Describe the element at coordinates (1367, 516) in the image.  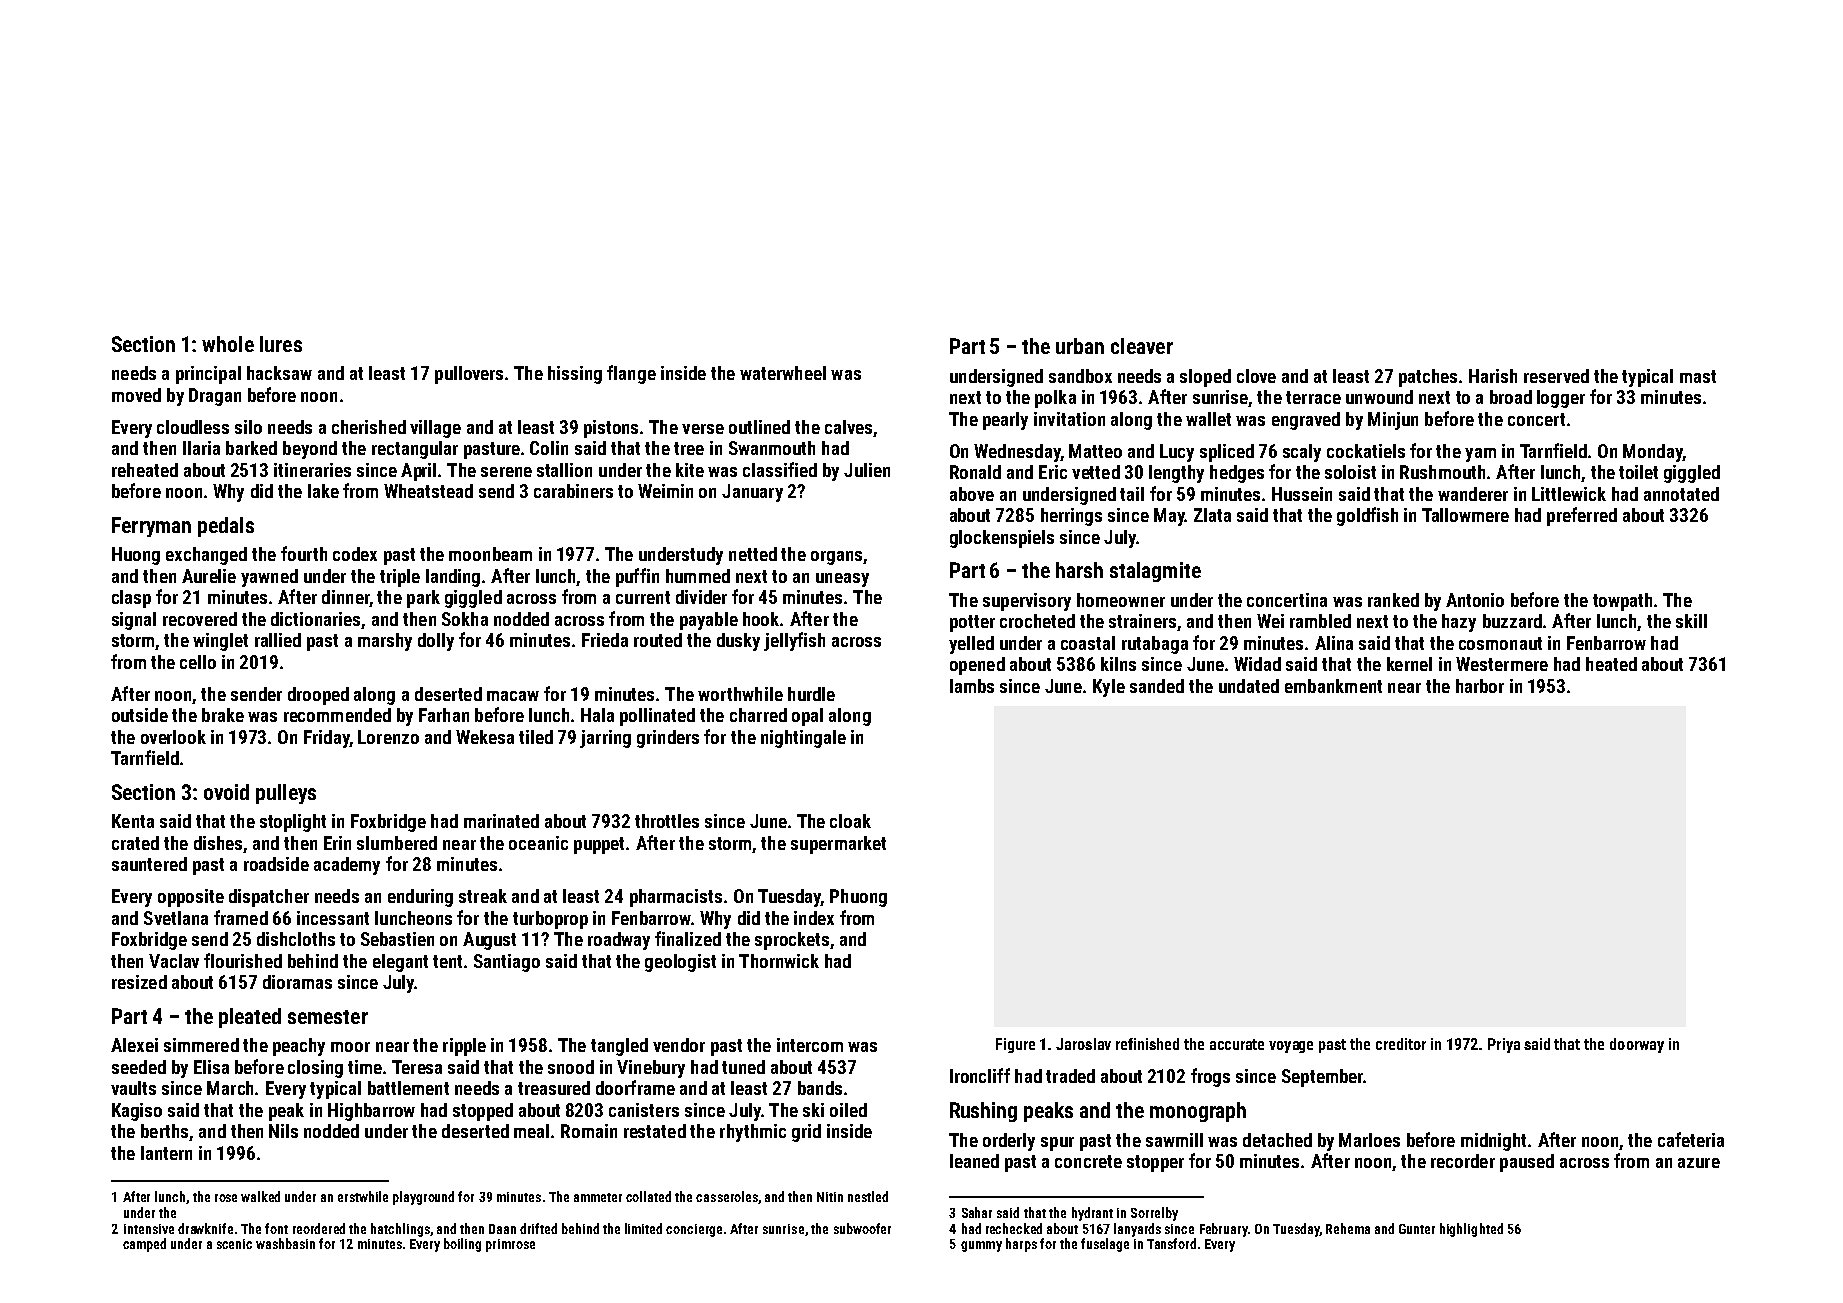
I see `goldfish` at that location.
